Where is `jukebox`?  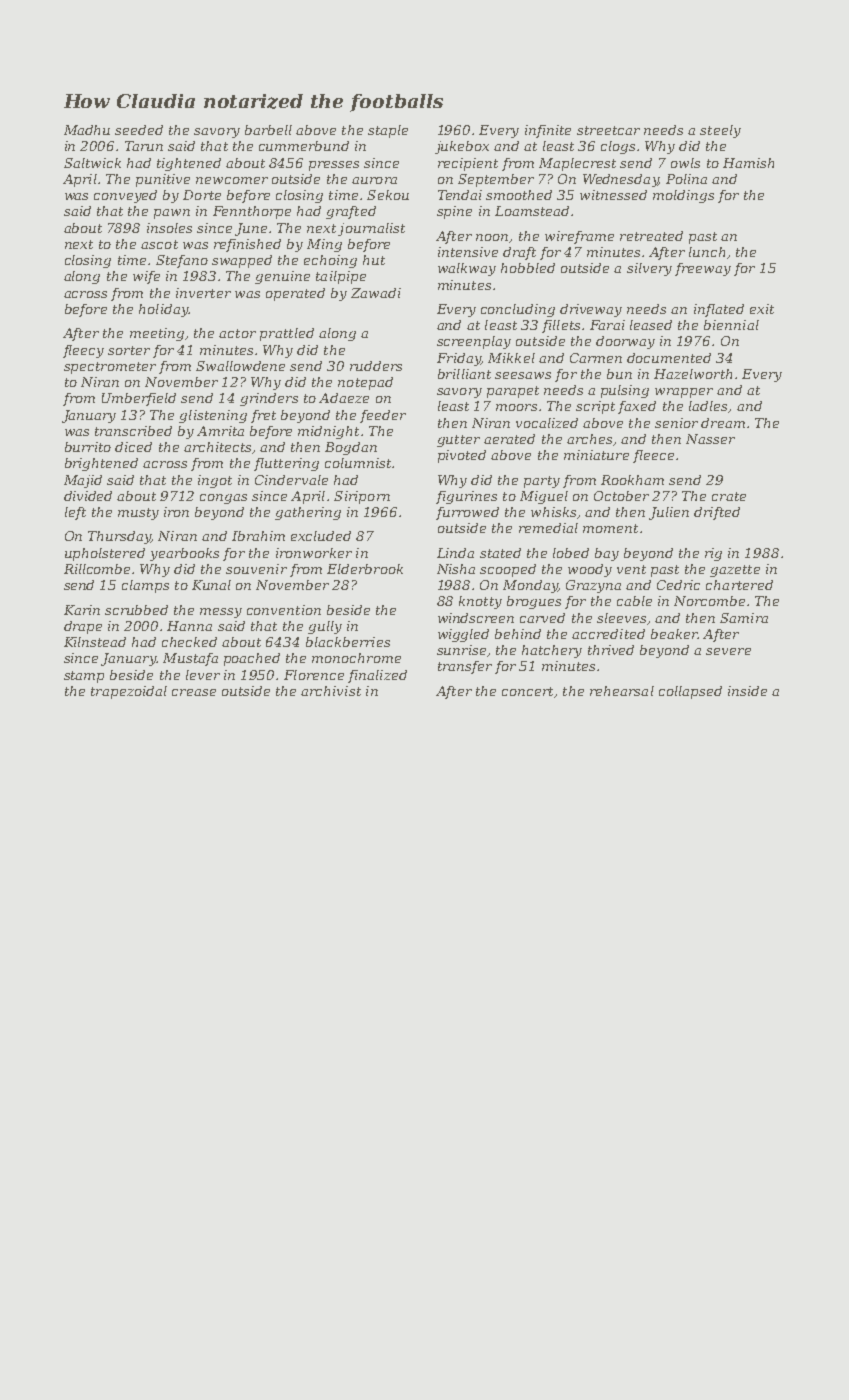
jukebox is located at coordinates (462, 147).
